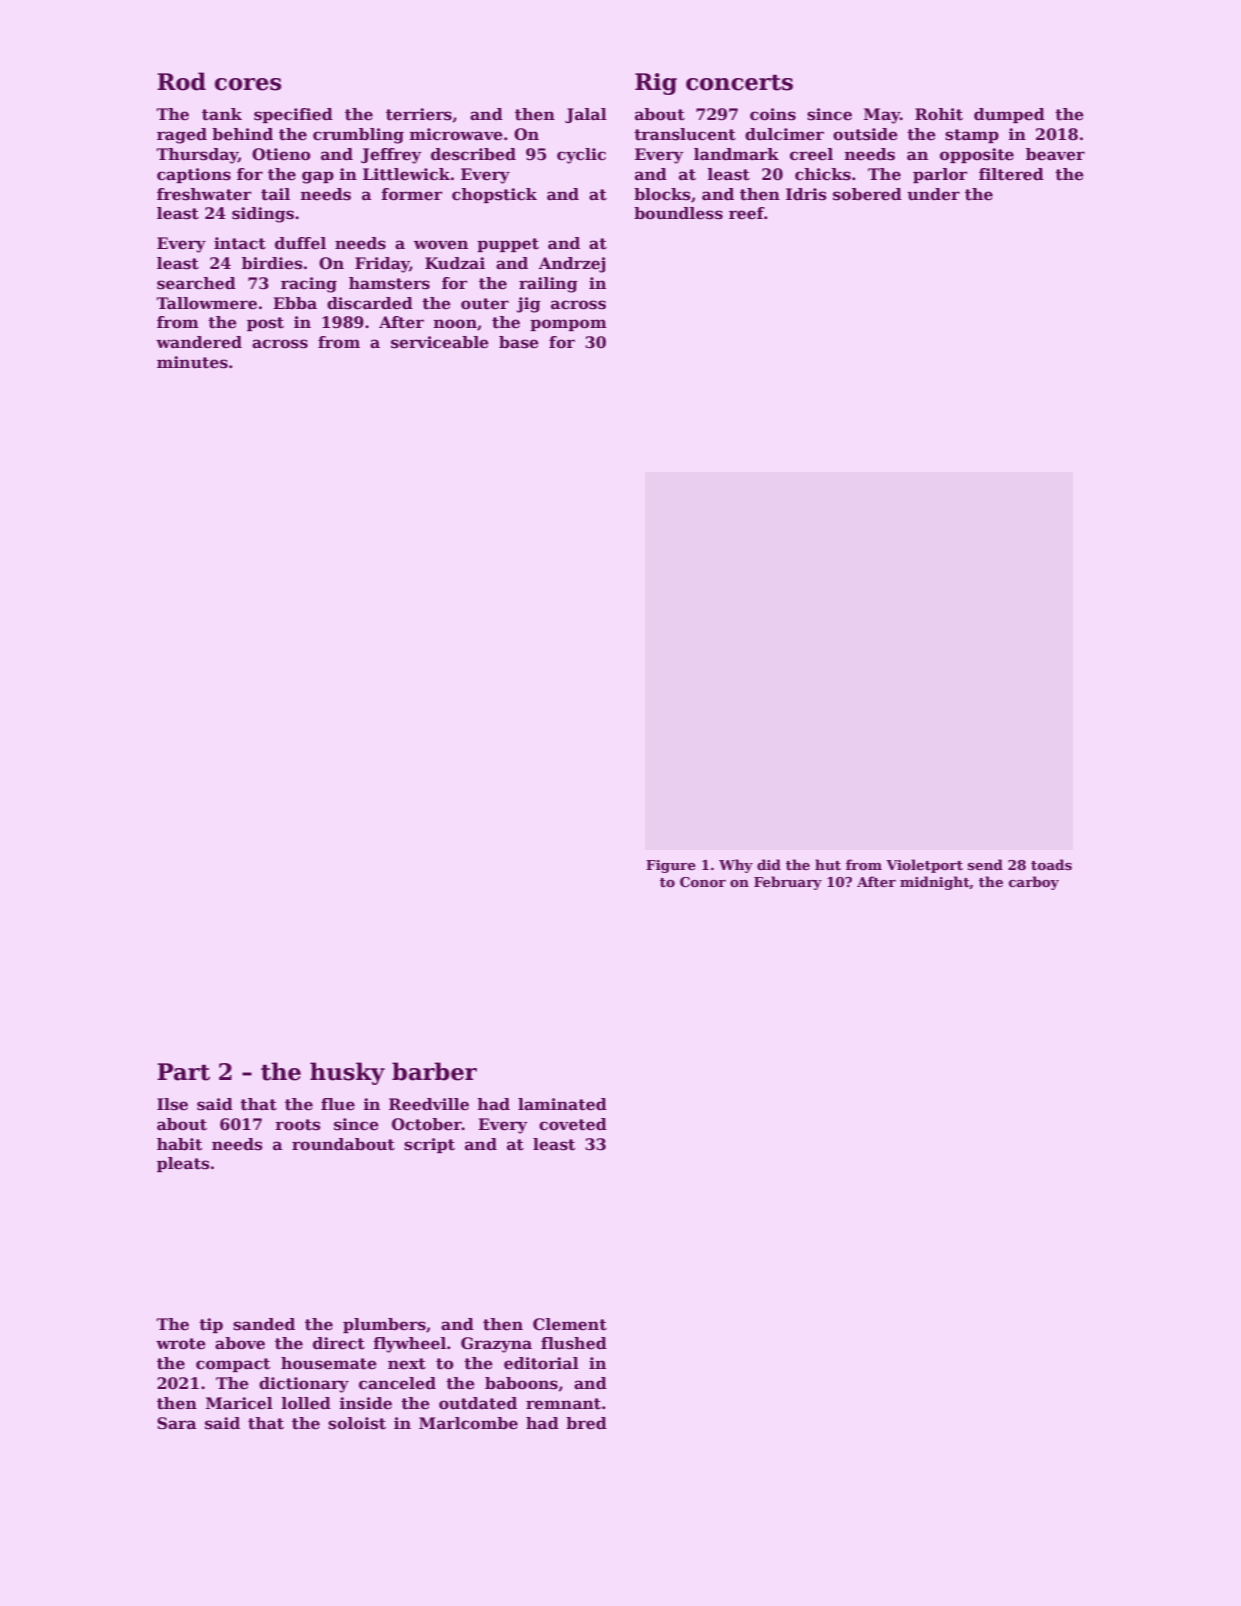 The height and width of the screenshot is (1606, 1241). I want to click on Part, so click(183, 1072).
